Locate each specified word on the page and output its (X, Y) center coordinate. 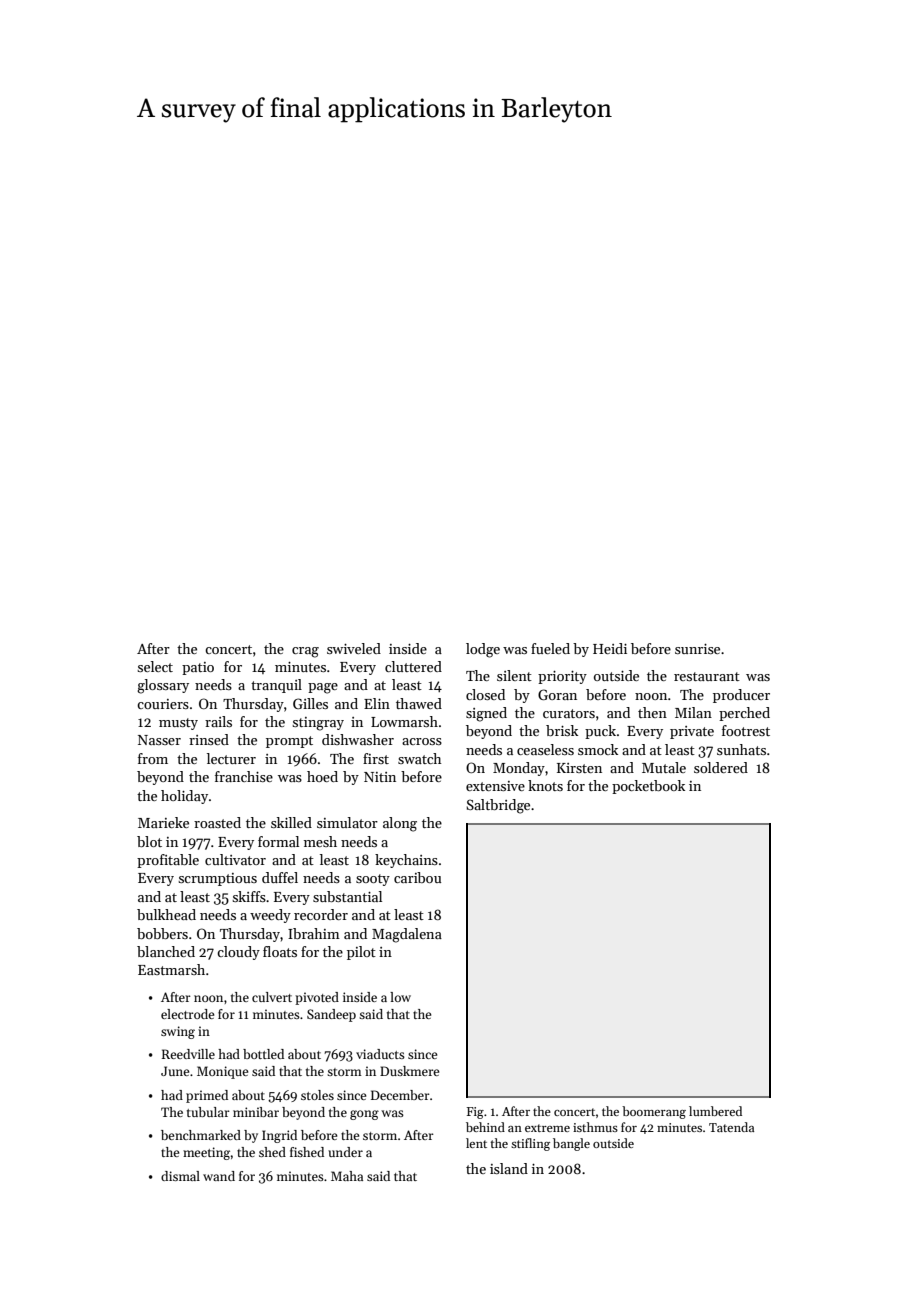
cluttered (413, 666)
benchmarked (201, 1135)
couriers (163, 704)
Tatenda (731, 1127)
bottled (263, 1054)
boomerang (654, 1112)
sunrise (697, 649)
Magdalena (407, 935)
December (400, 1095)
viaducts (380, 1054)
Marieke (163, 822)
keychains (406, 861)
